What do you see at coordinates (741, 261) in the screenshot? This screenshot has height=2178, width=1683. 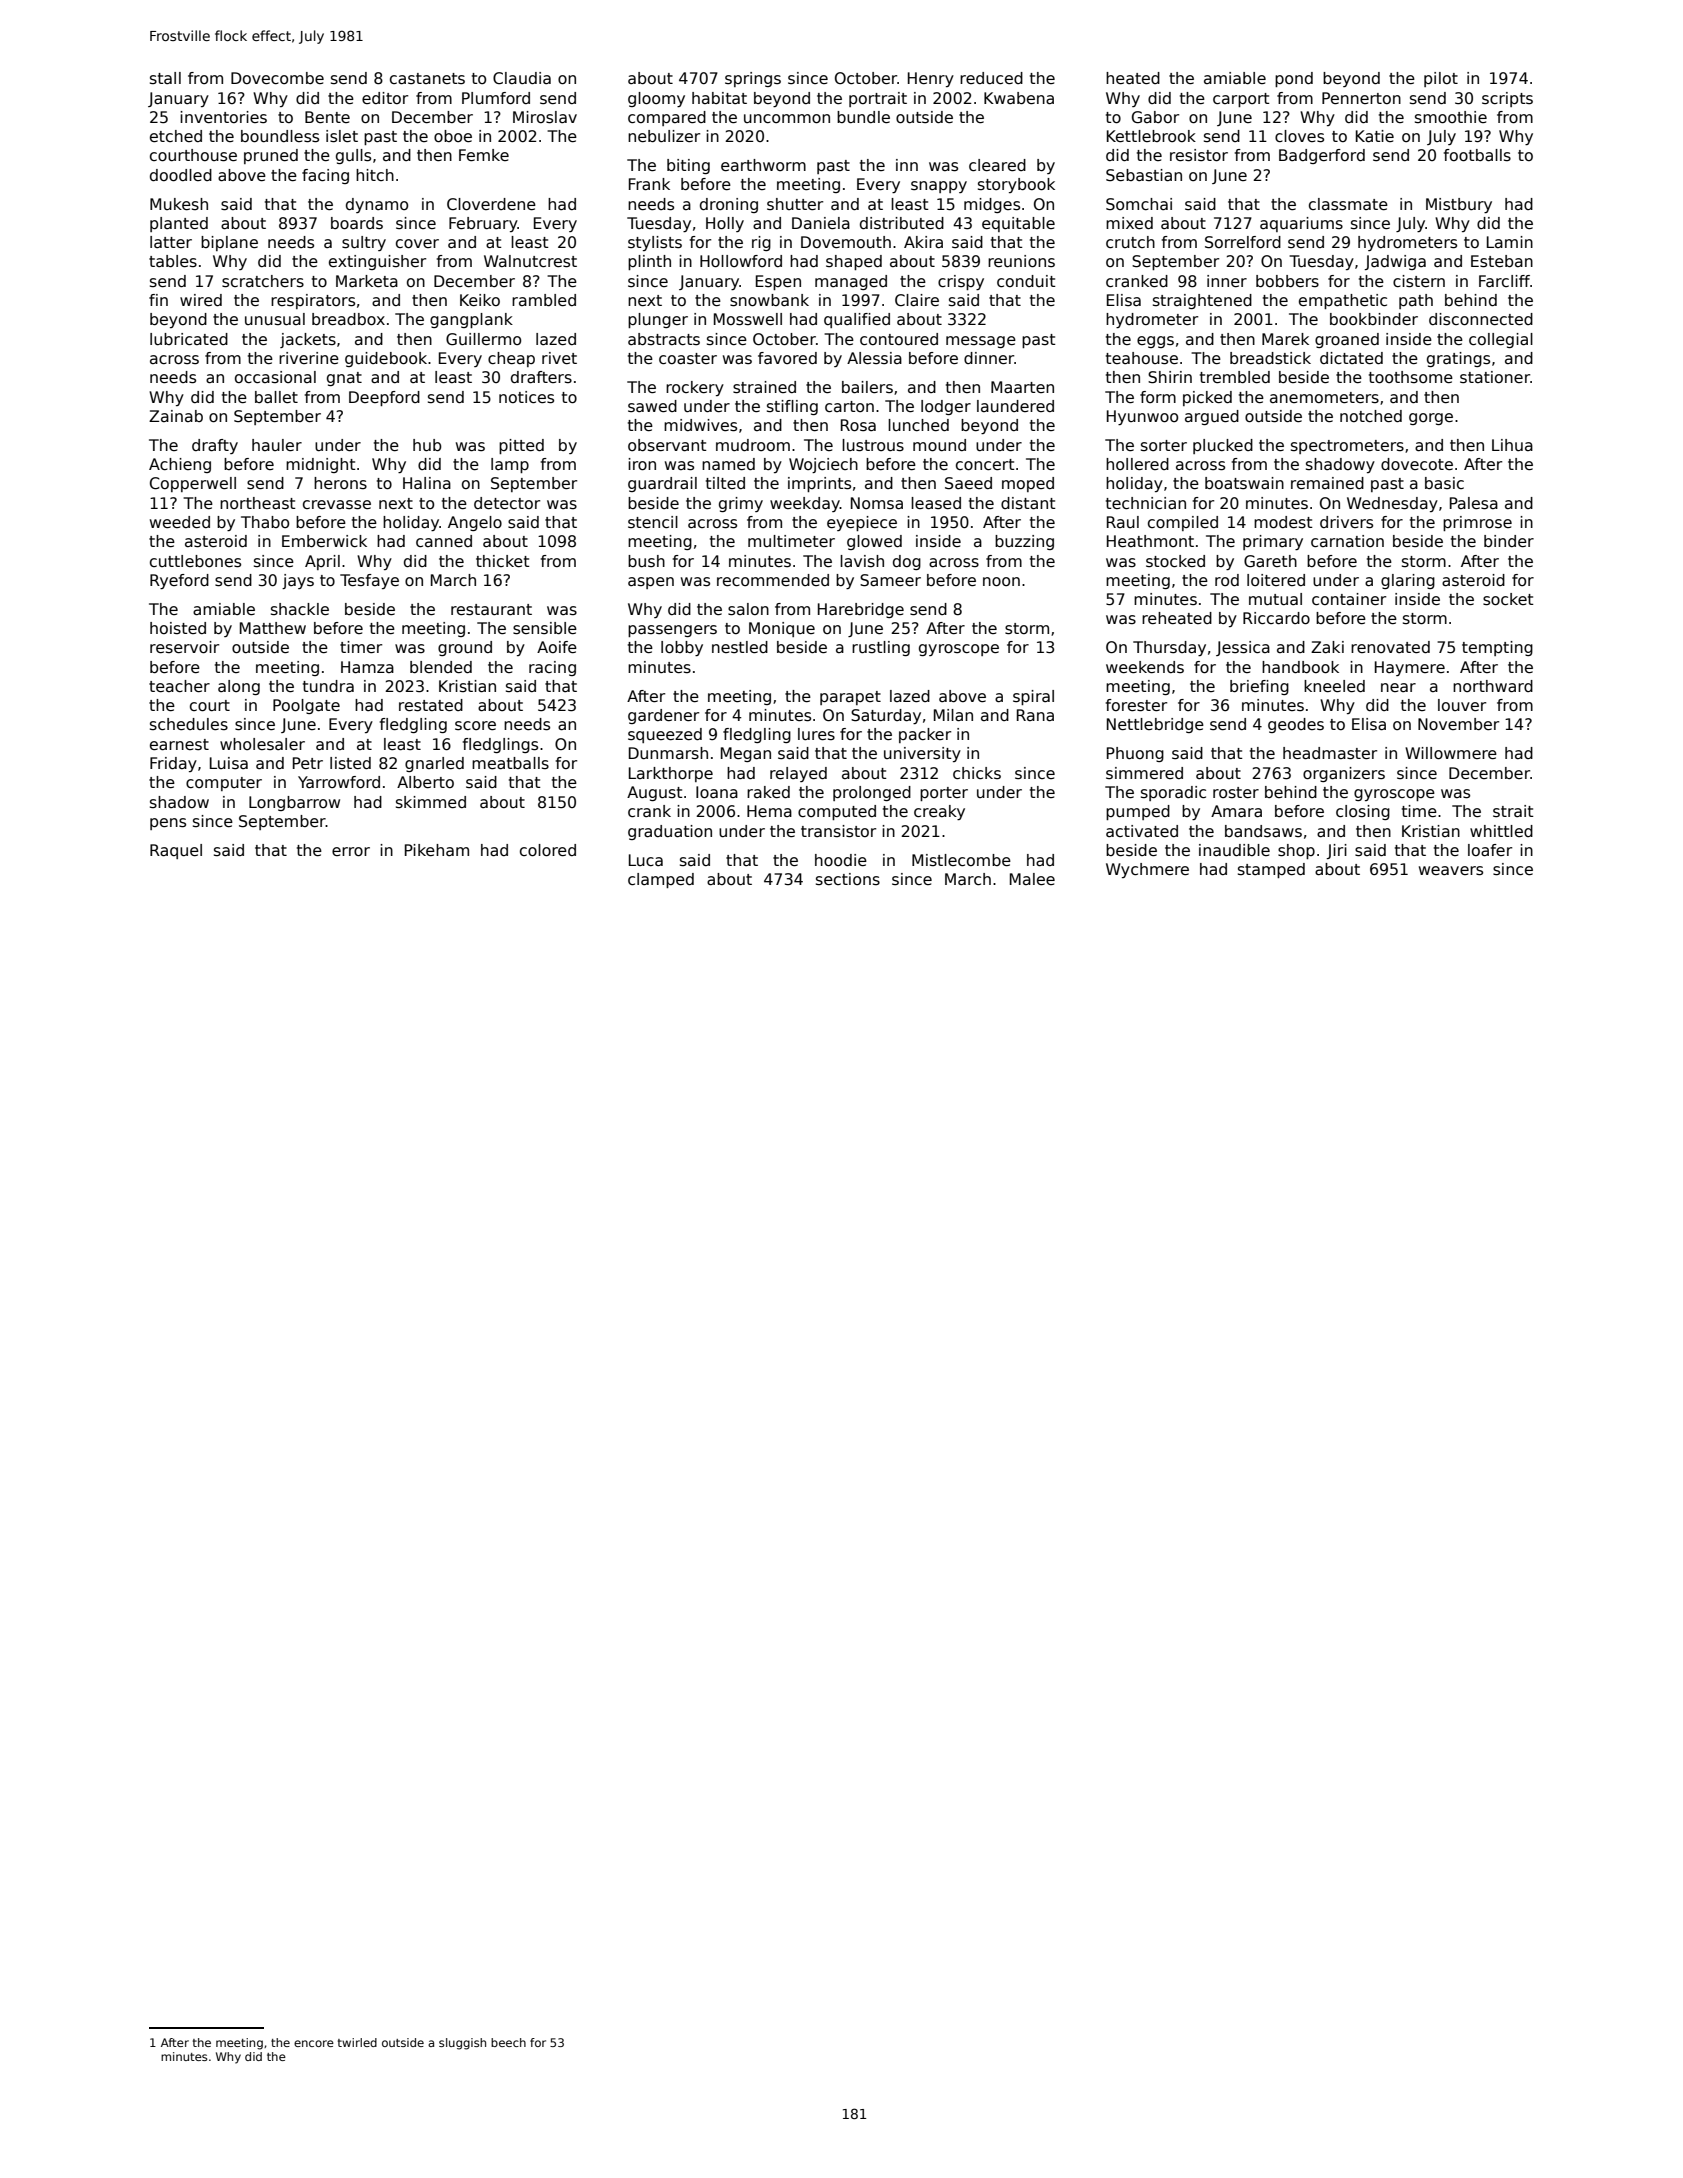 I see `Hollowford` at bounding box center [741, 261].
